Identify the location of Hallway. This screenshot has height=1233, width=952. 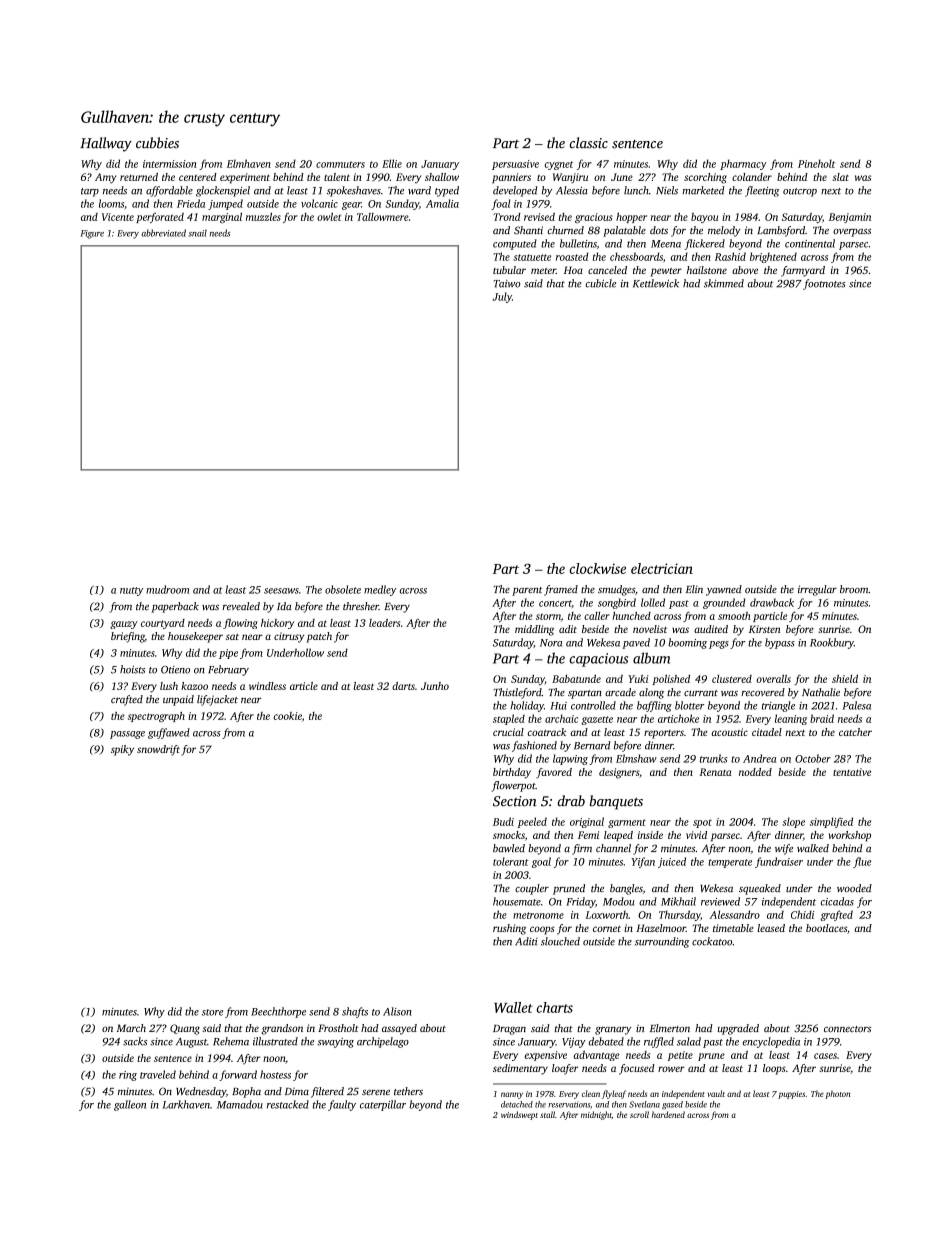
(106, 144).
